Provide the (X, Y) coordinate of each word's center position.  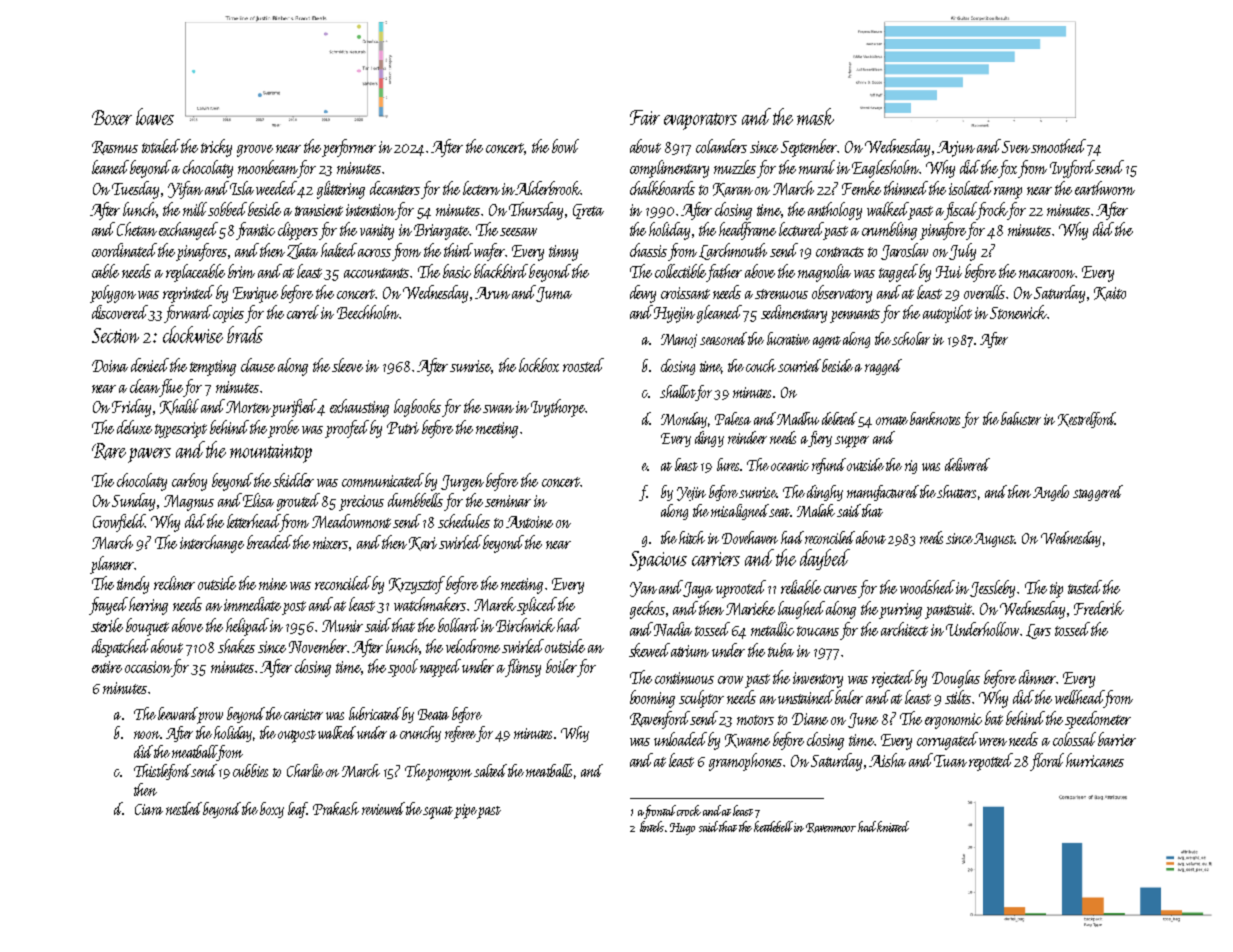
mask (815, 116)
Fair (645, 117)
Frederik (1099, 608)
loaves (155, 116)
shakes (236, 646)
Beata (433, 714)
